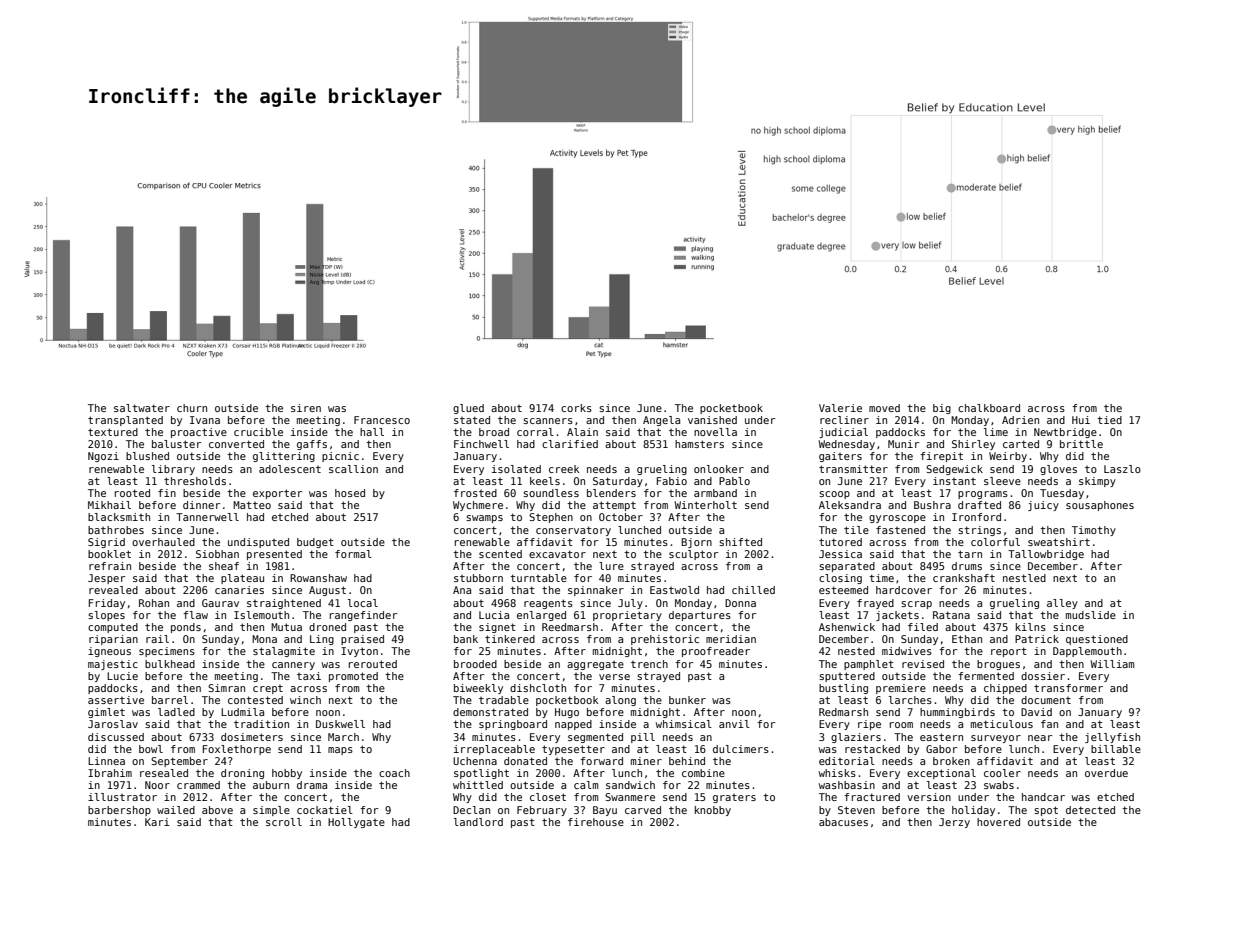  Describe the element at coordinates (596, 591) in the image. I see `spinnaker` at that location.
